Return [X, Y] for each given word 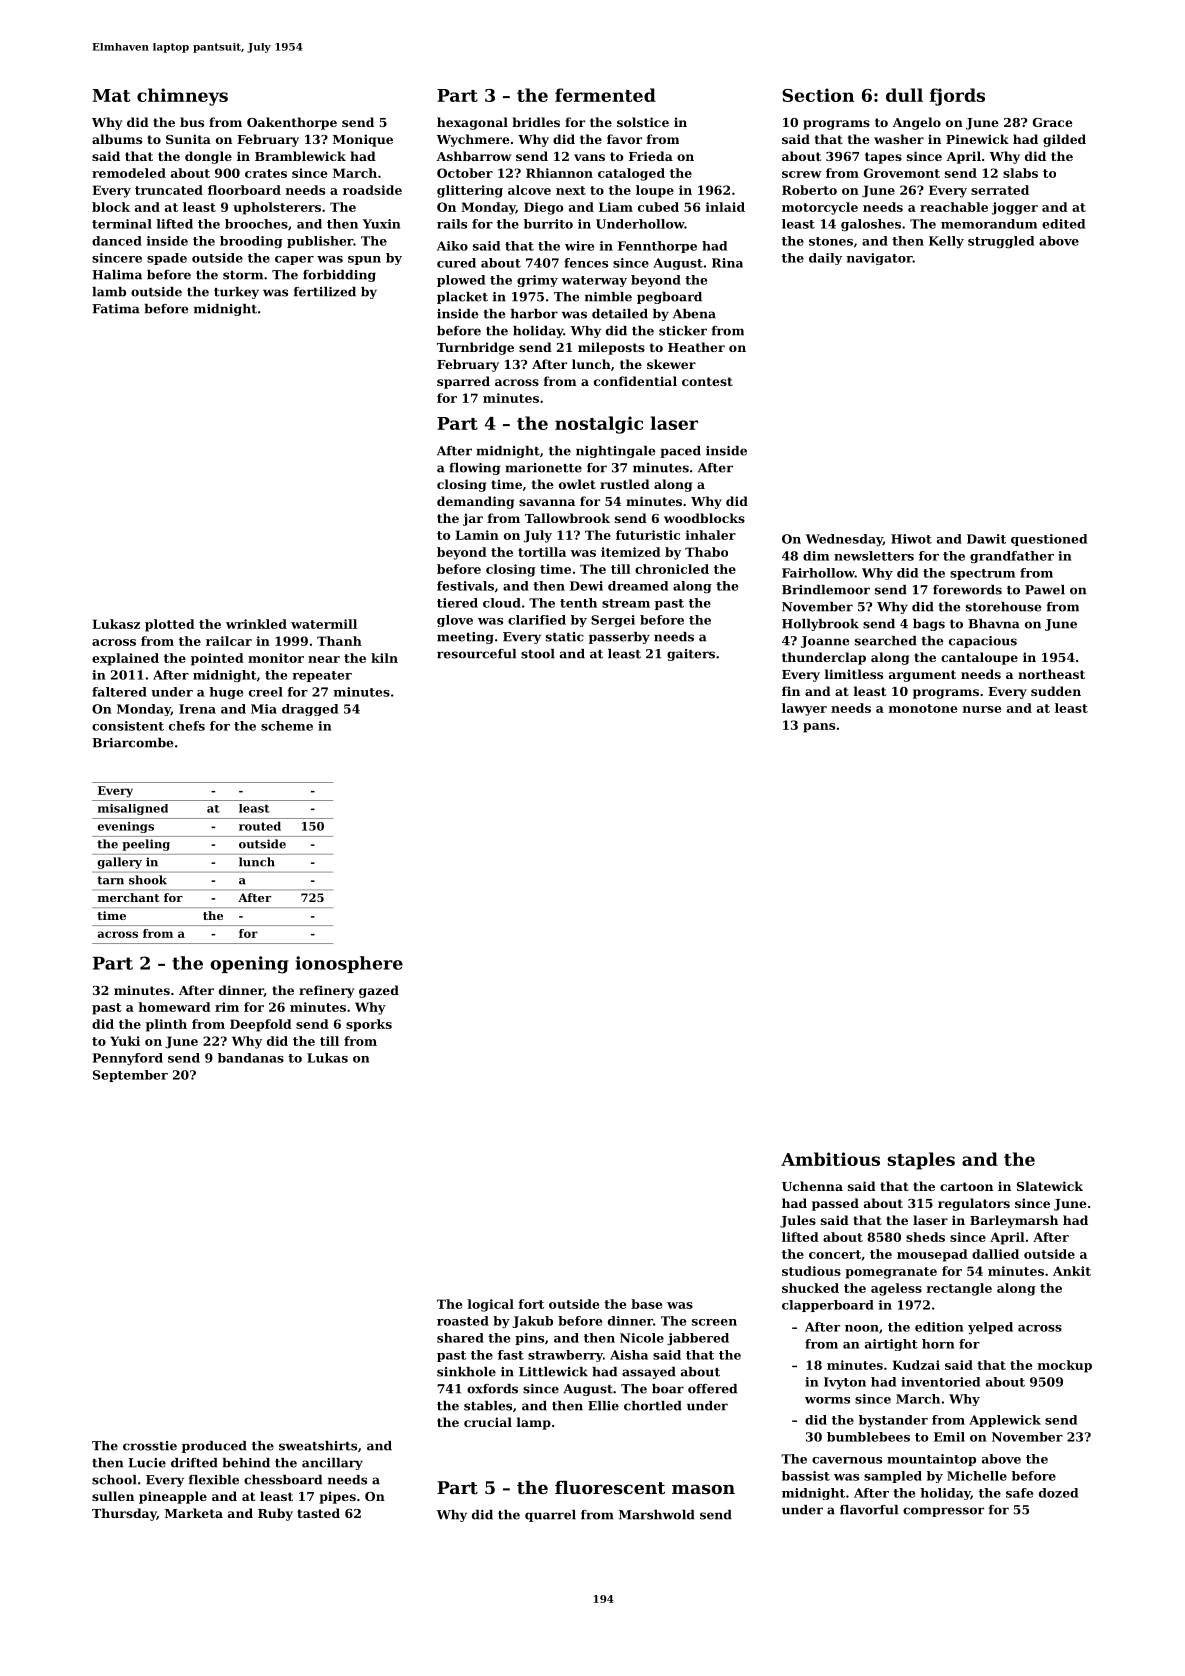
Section [818, 95]
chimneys [182, 97]
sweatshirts [318, 1446]
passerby [619, 638]
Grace [1053, 122]
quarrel [550, 1516]
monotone [923, 708]
